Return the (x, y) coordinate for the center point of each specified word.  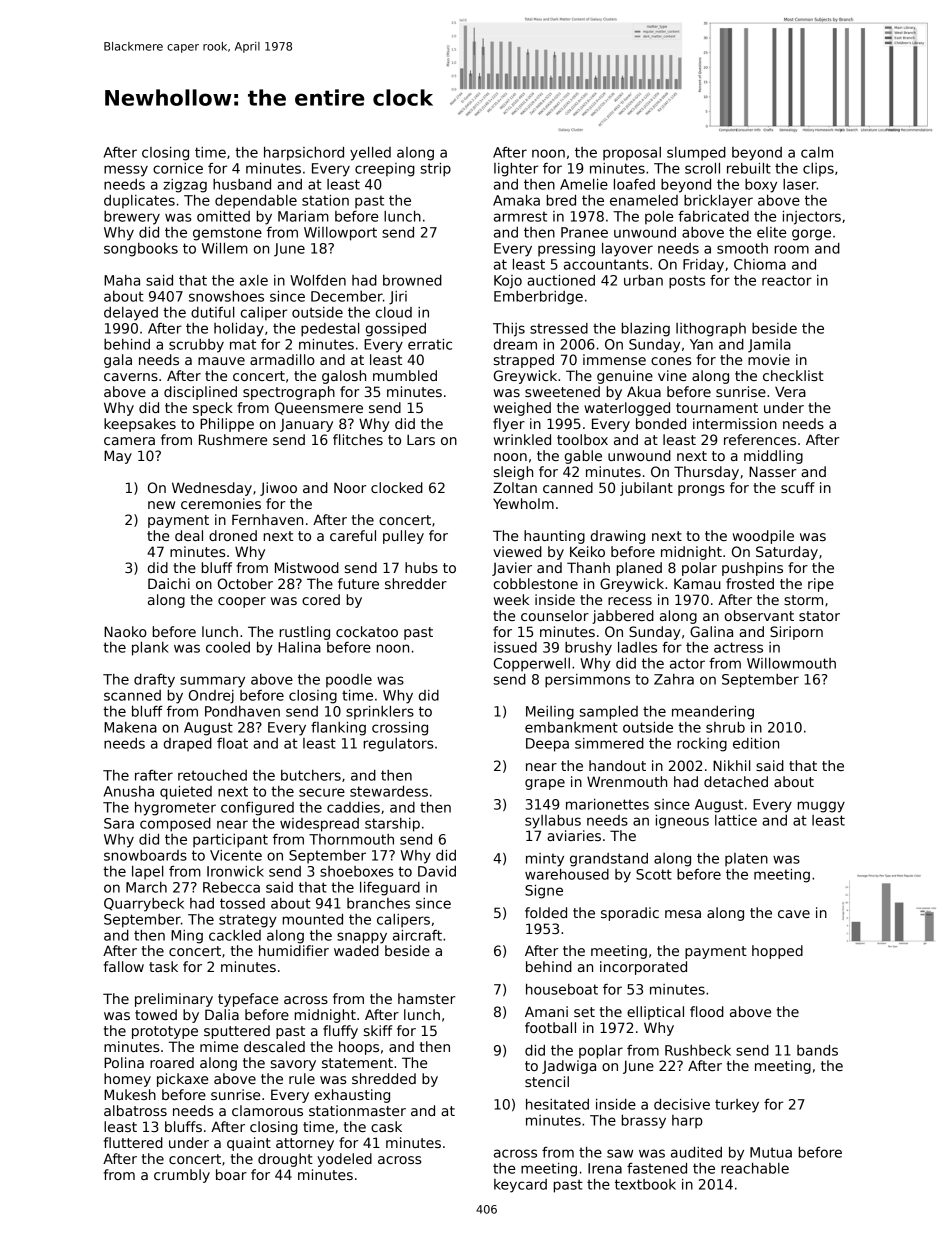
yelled (370, 154)
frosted (750, 583)
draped (188, 745)
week (511, 599)
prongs (701, 490)
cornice (178, 168)
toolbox (582, 439)
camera (129, 441)
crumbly (182, 1176)
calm (817, 152)
